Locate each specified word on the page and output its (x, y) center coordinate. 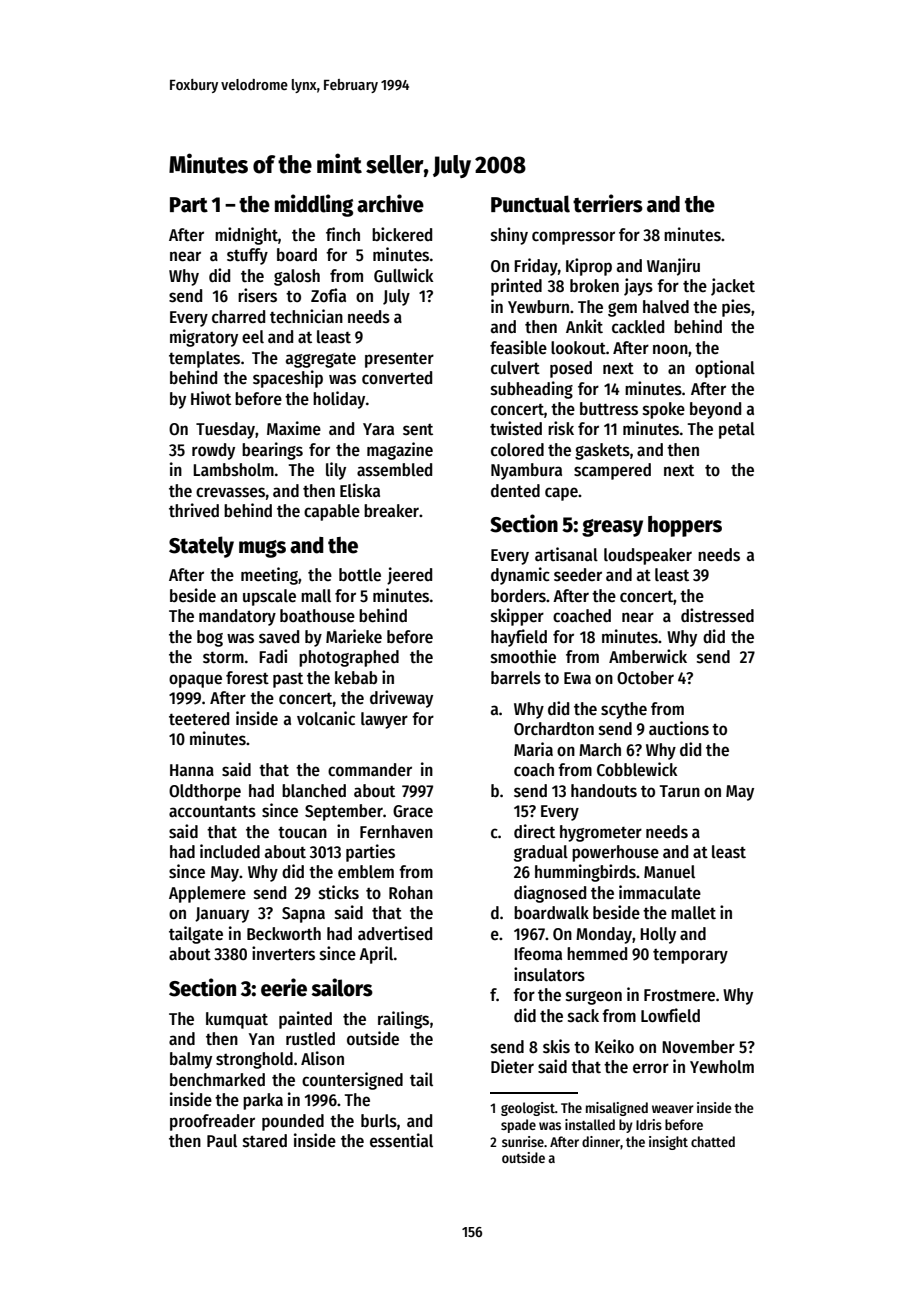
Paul (222, 1141)
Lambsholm (233, 470)
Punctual (530, 204)
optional (725, 369)
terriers (608, 203)
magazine (400, 451)
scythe (624, 710)
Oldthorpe (205, 792)
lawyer (384, 720)
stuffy (247, 256)
